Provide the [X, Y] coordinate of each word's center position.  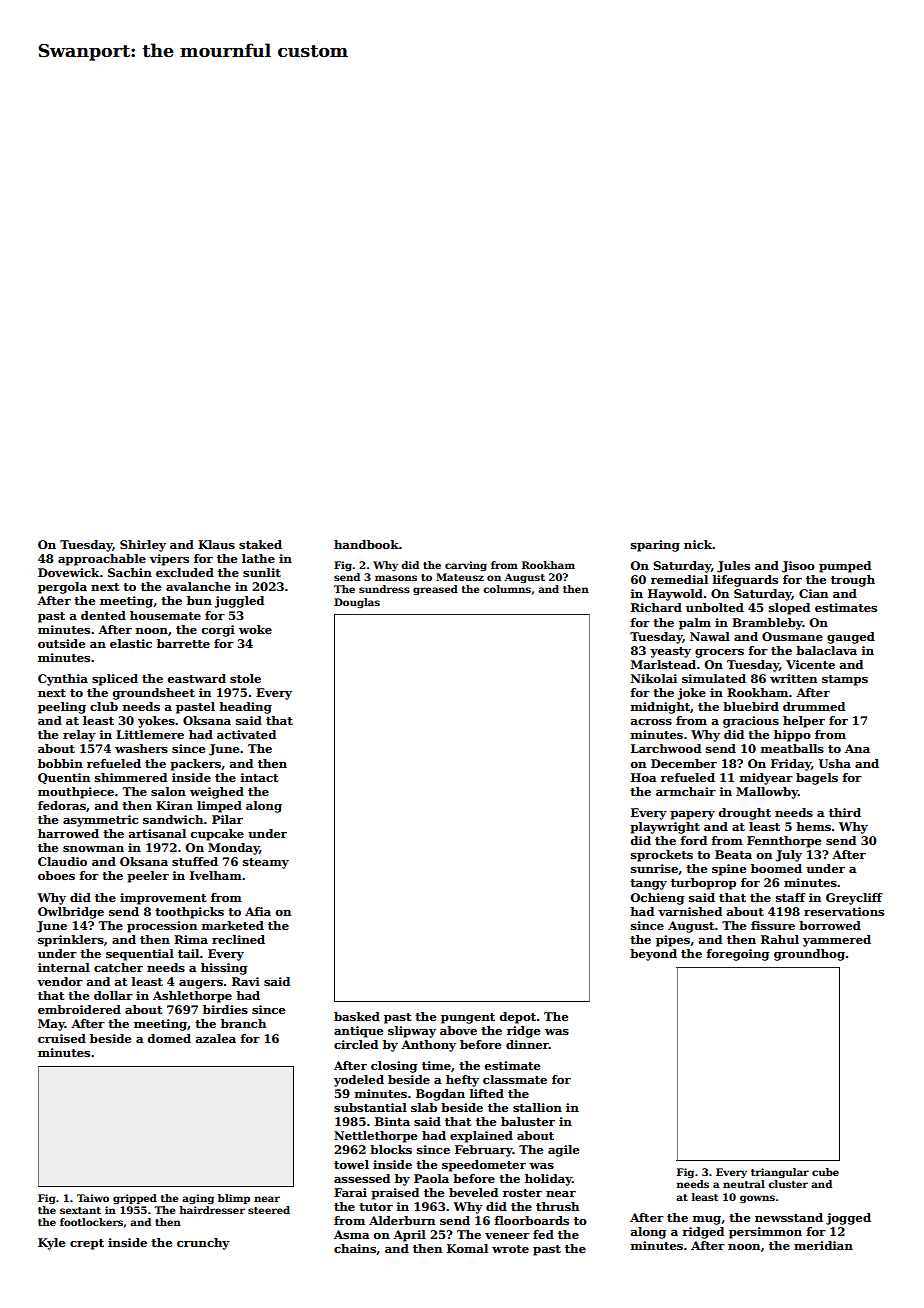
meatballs [792, 748]
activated [246, 734]
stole [245, 678]
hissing [224, 969]
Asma [352, 1234]
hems [813, 826]
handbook [366, 544]
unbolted [715, 607]
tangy [648, 884]
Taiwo [93, 1198]
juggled [239, 602]
